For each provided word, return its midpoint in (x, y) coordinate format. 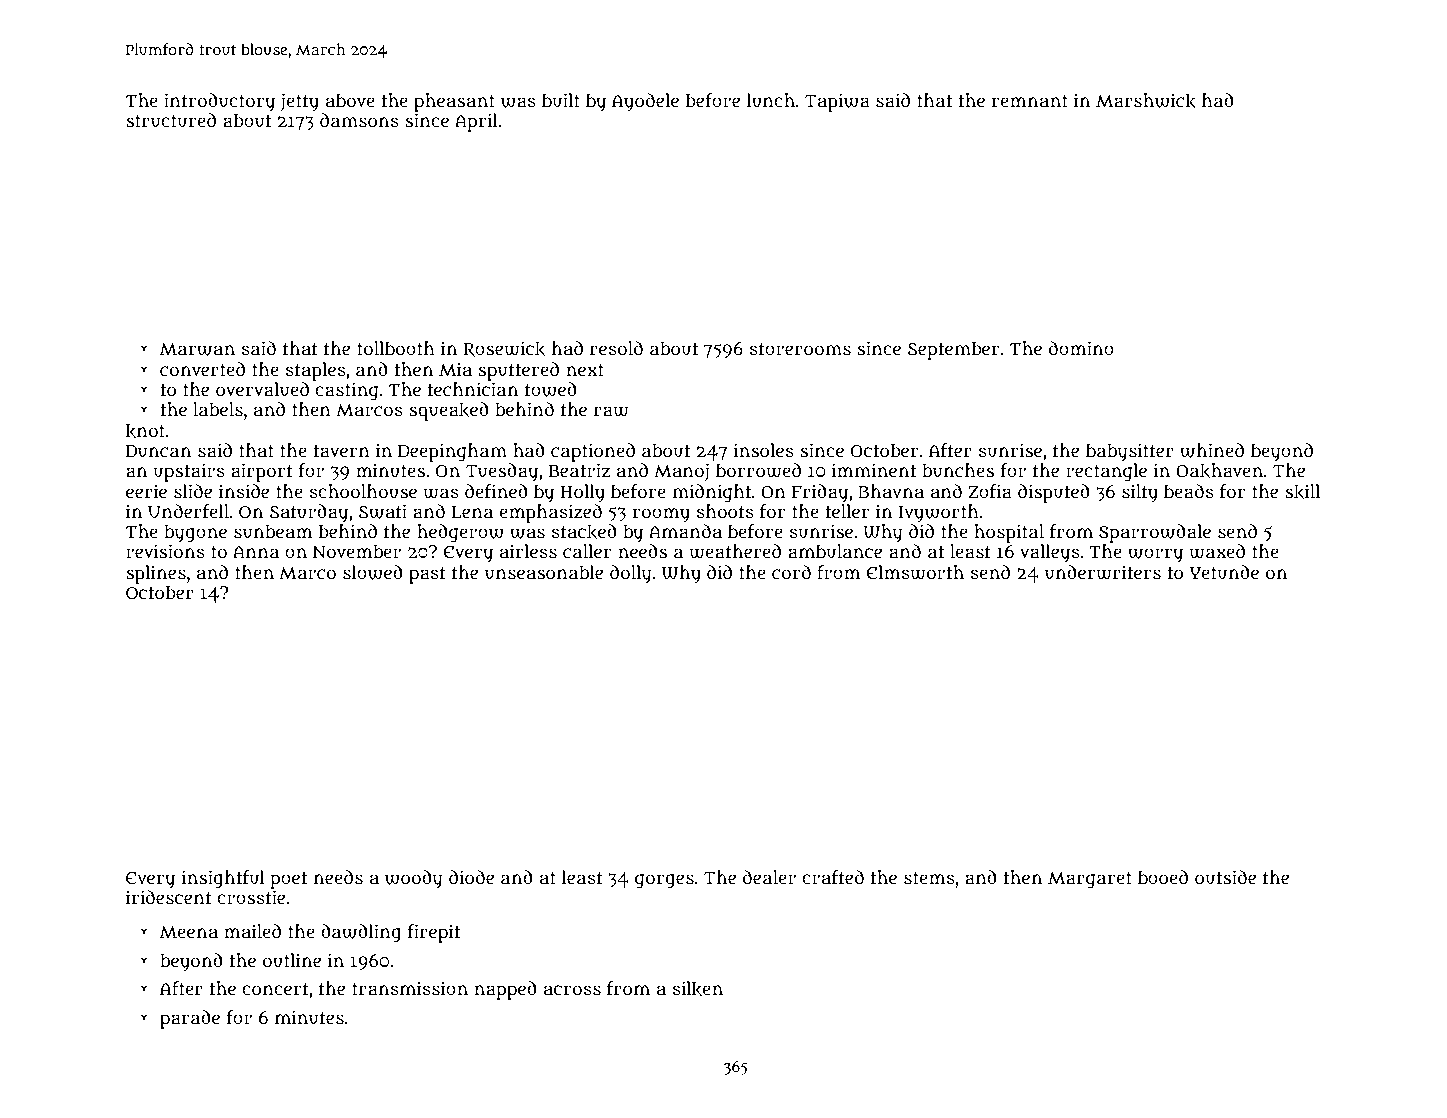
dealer (769, 877)
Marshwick (1146, 101)
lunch (771, 100)
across (572, 990)
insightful (223, 879)
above (350, 100)
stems (929, 878)
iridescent (169, 897)
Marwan (197, 349)
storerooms (800, 349)
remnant (1030, 101)
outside (1225, 877)
